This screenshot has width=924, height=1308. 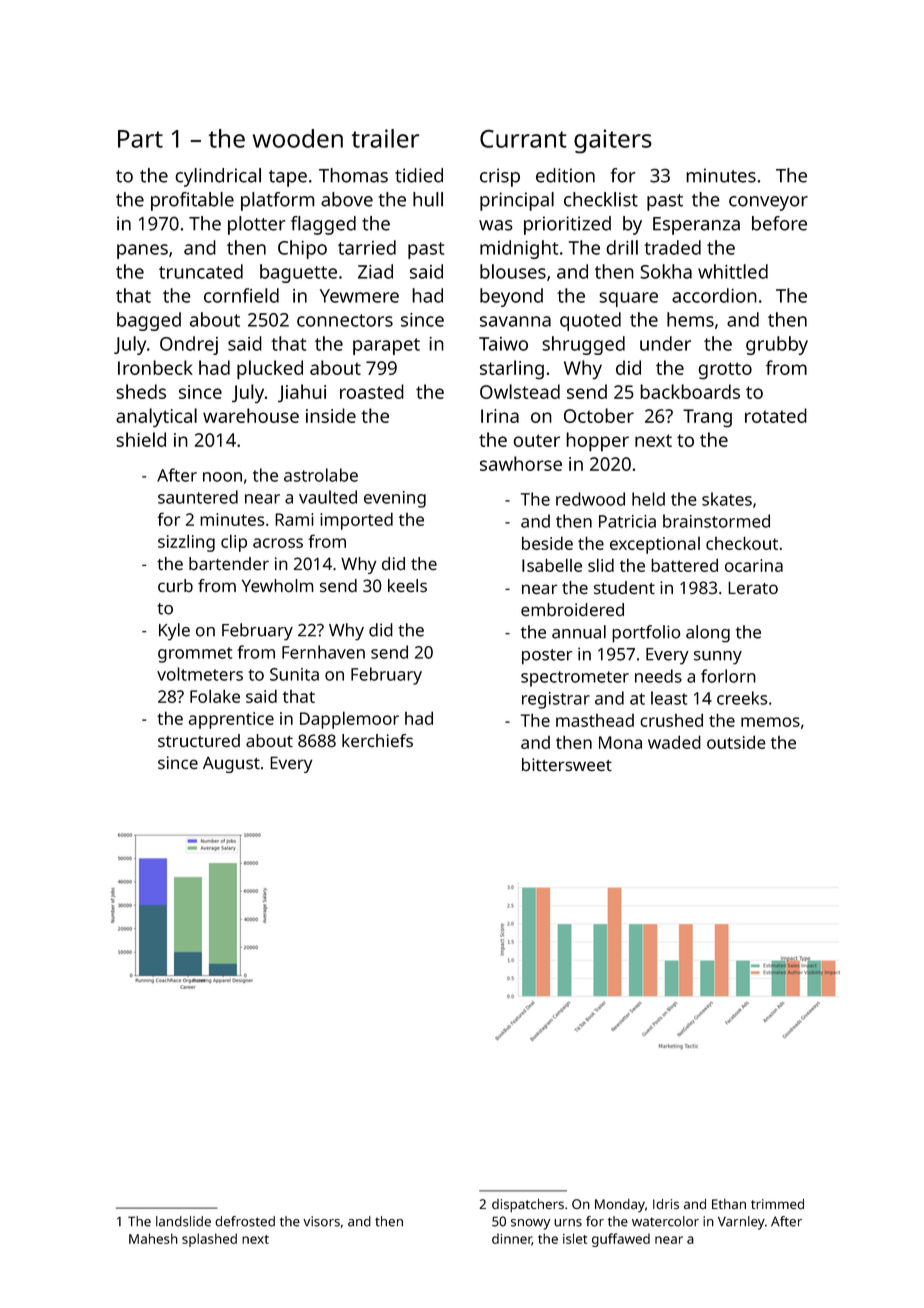 I want to click on outside, so click(x=736, y=742).
